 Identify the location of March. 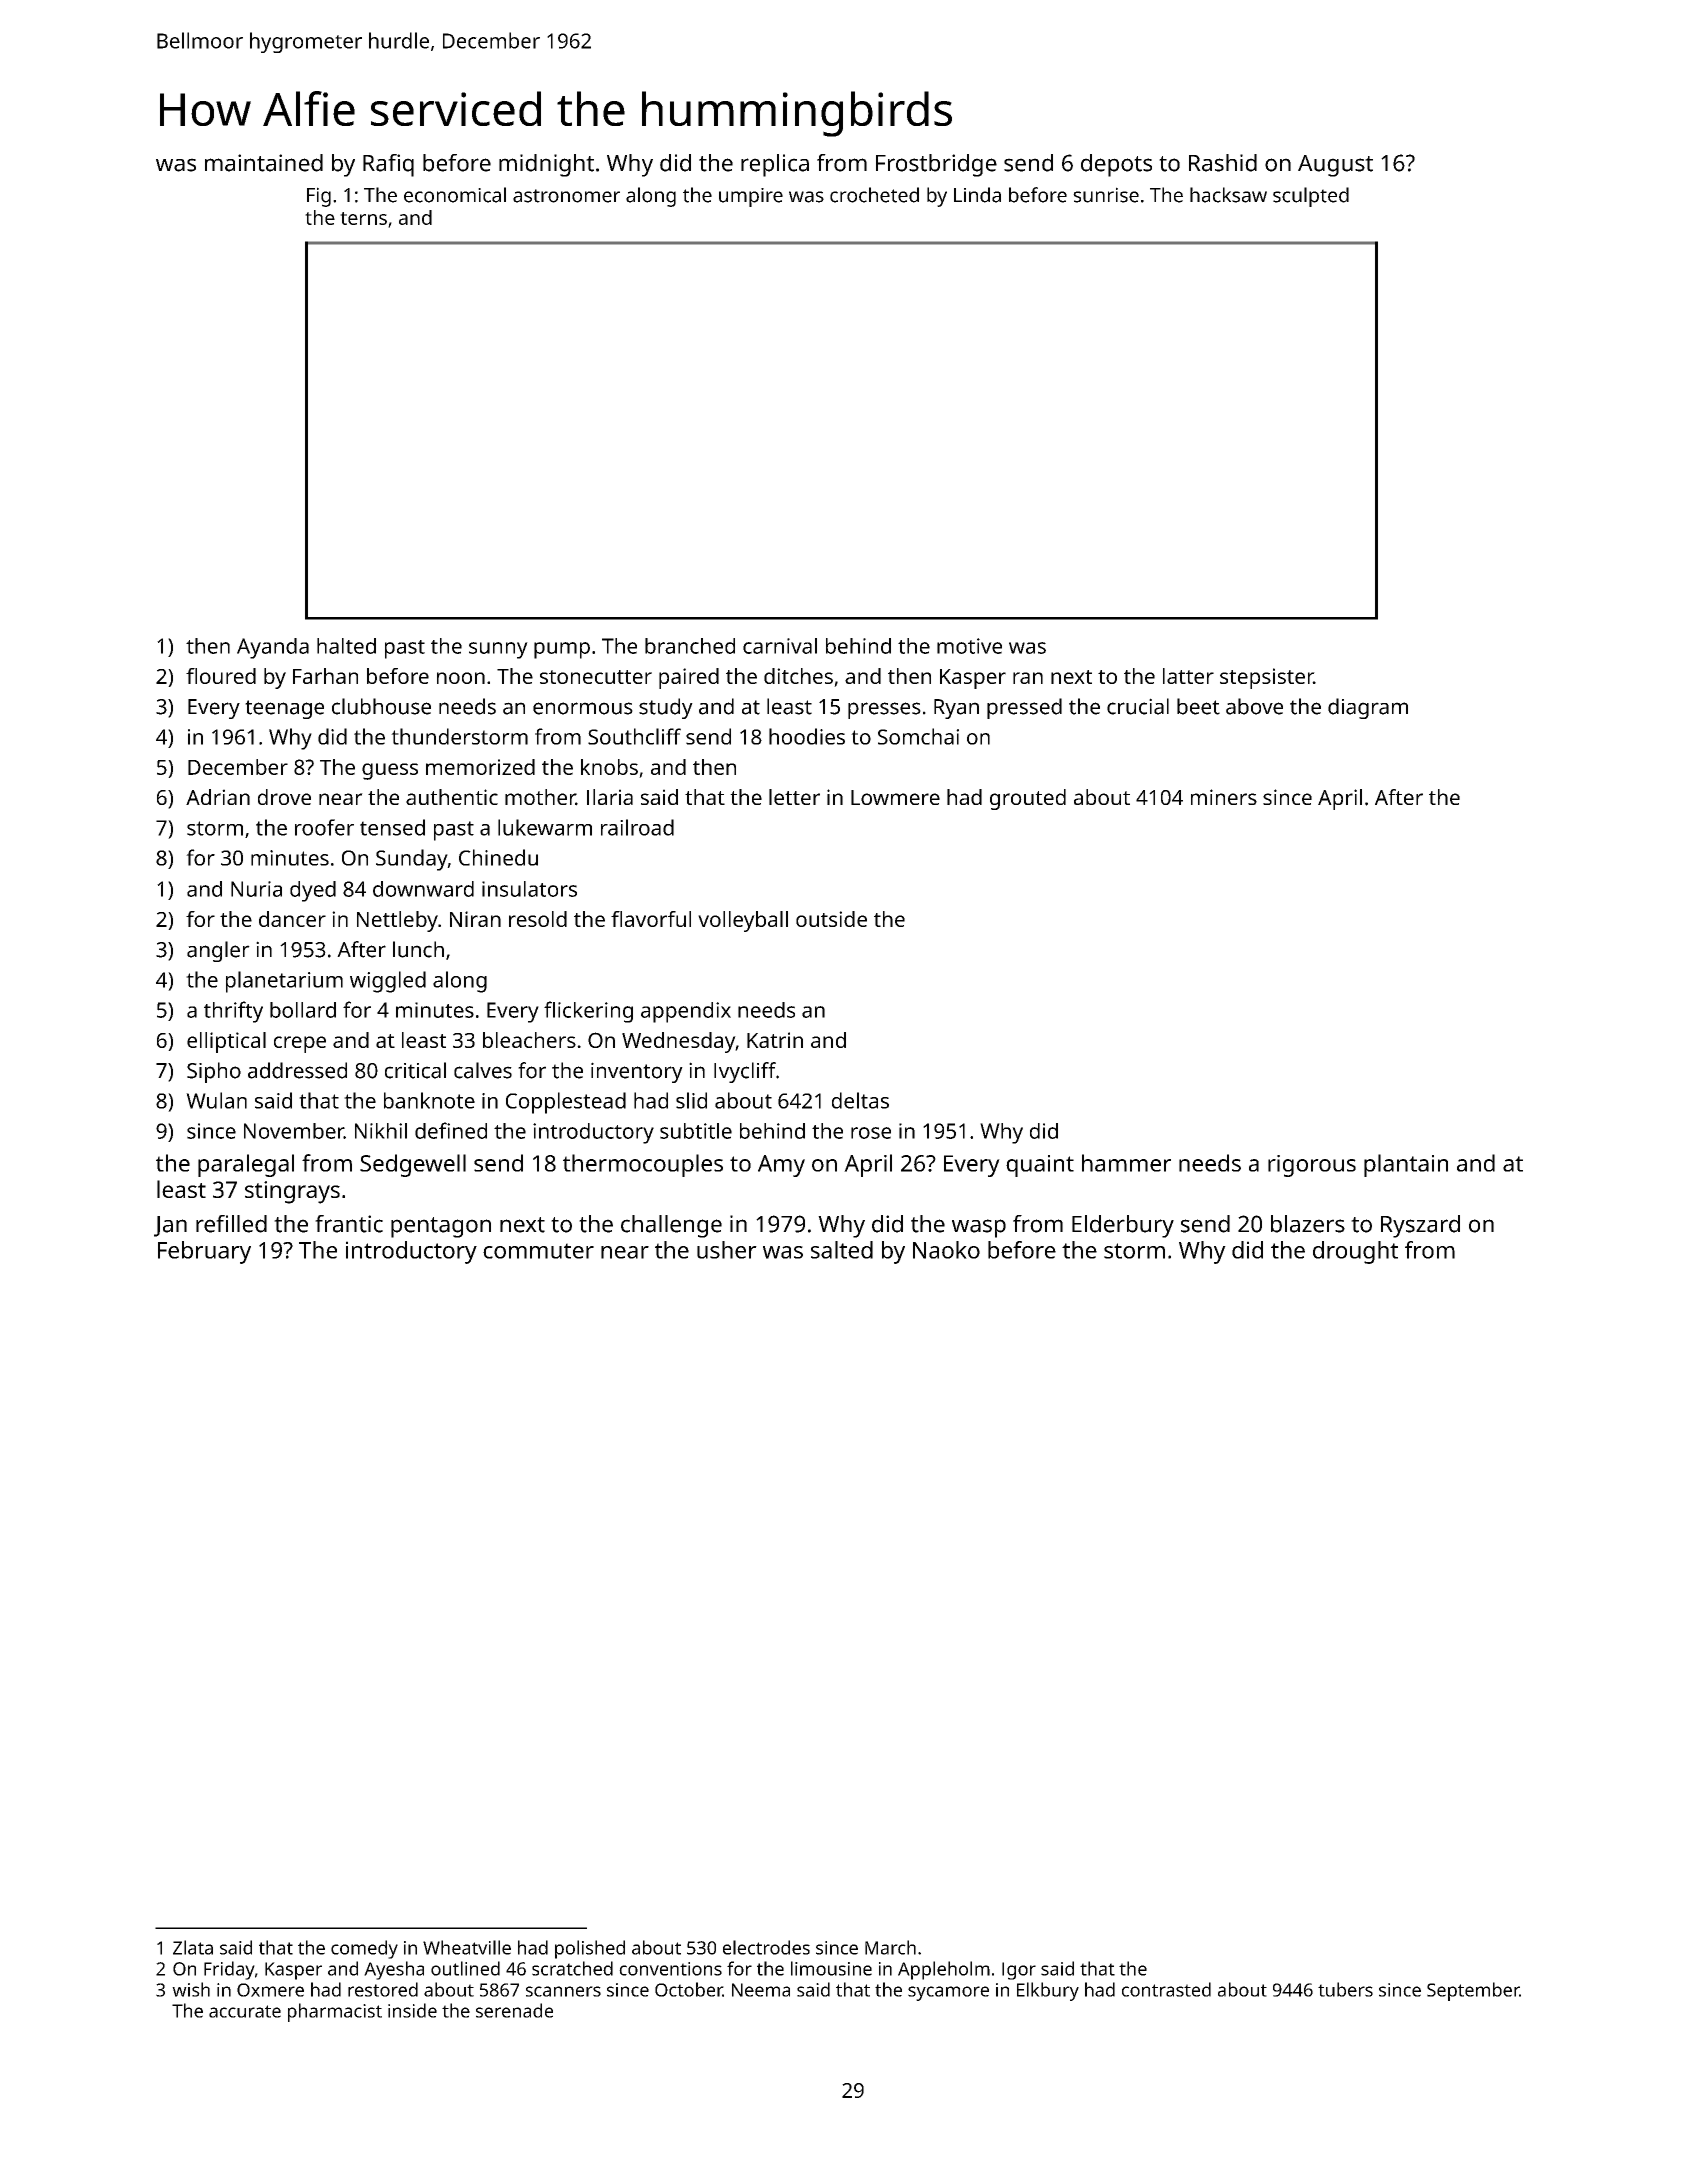
(890, 1947).
